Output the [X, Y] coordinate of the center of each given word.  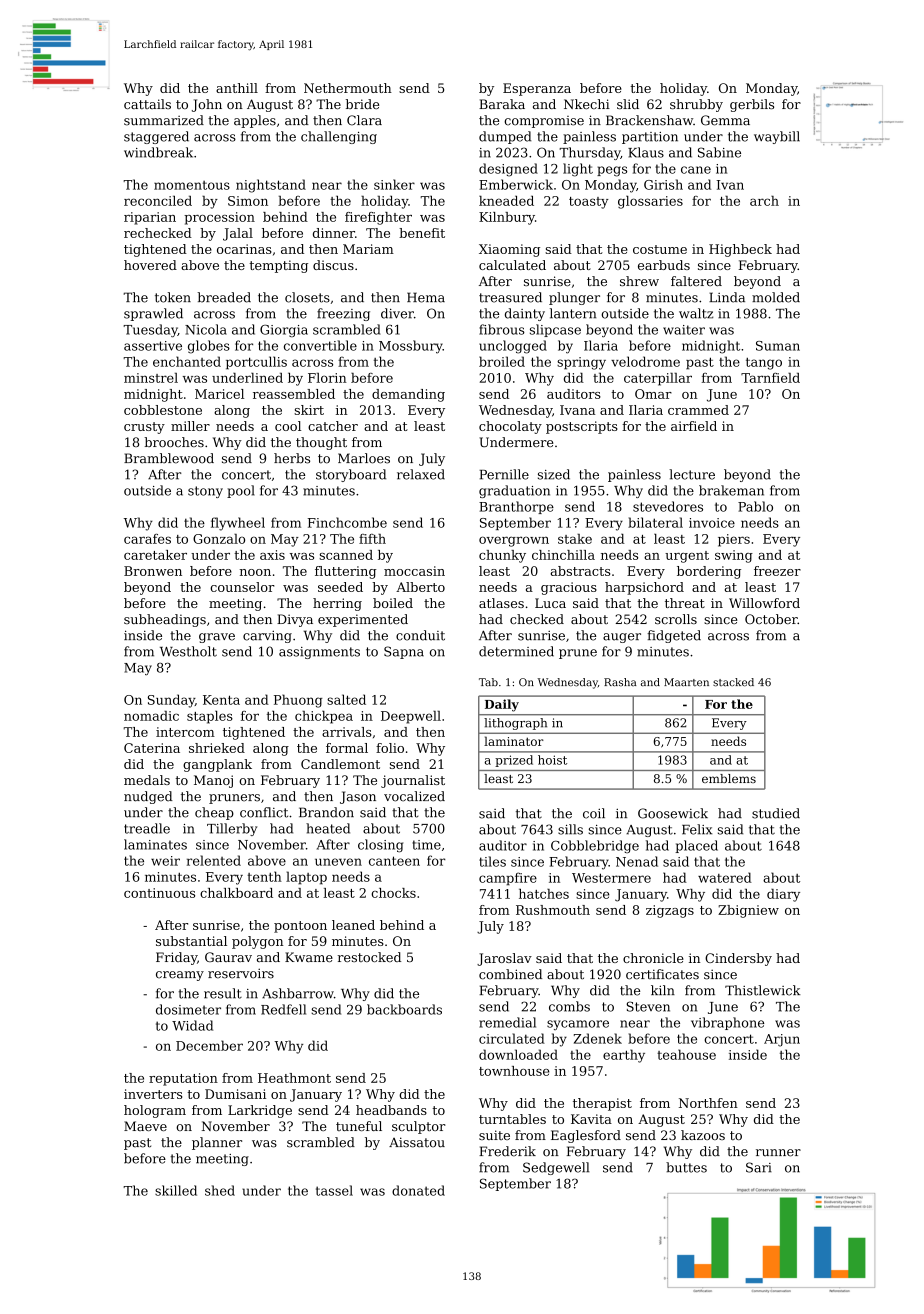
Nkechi [587, 104]
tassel [334, 1190]
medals [147, 780]
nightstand [271, 186]
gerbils [752, 105]
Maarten [686, 682]
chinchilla [563, 555]
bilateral [655, 522]
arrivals [347, 732]
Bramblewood [169, 458]
